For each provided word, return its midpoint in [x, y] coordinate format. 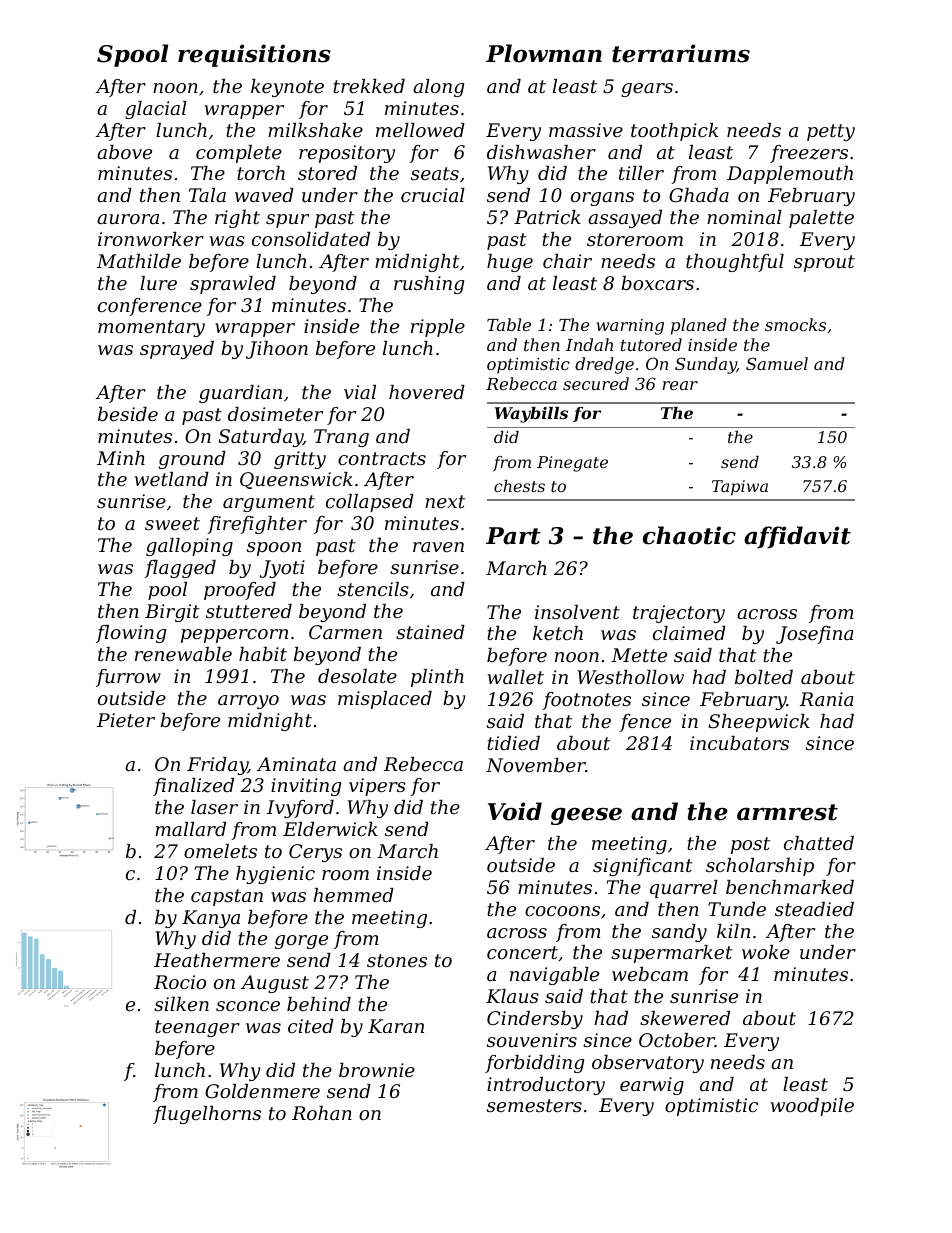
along [438, 88]
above [124, 152]
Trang [341, 438]
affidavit [797, 537]
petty [831, 132]
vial [360, 392]
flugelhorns [207, 1115]
